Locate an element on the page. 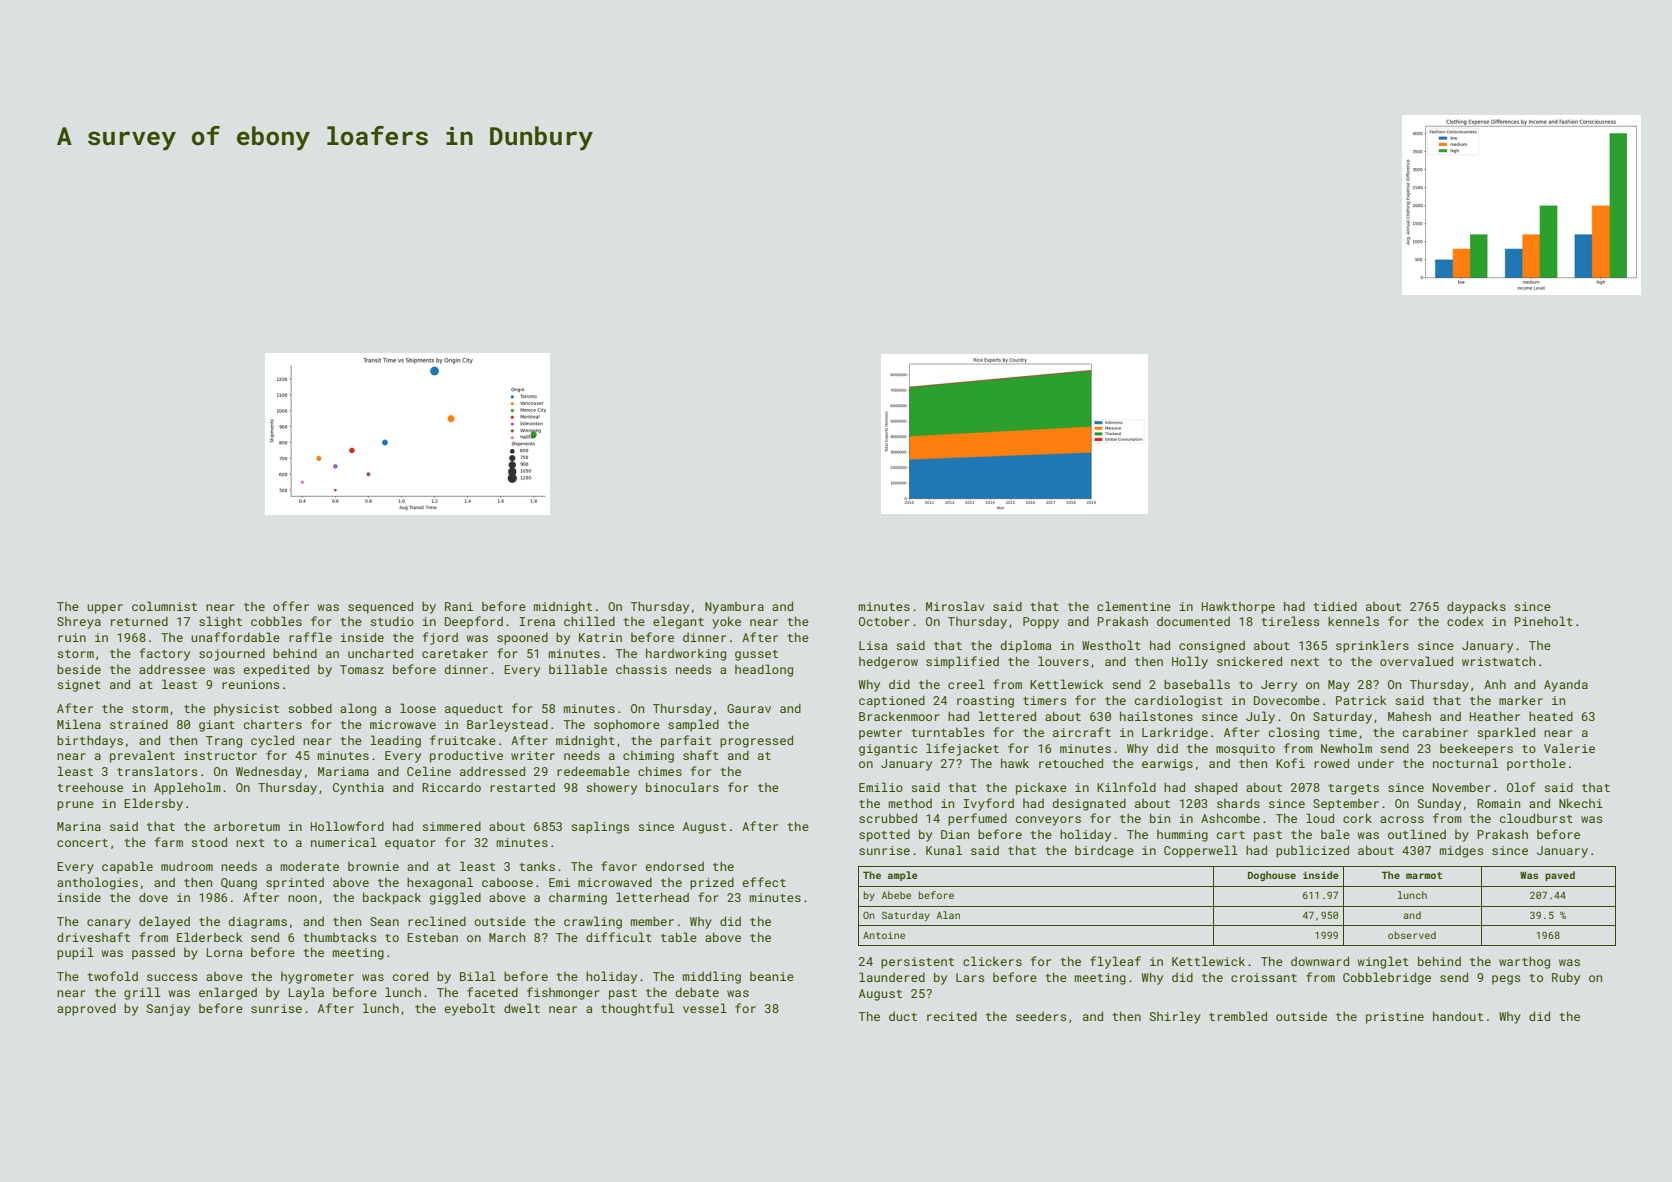  Nyambura is located at coordinates (734, 608).
